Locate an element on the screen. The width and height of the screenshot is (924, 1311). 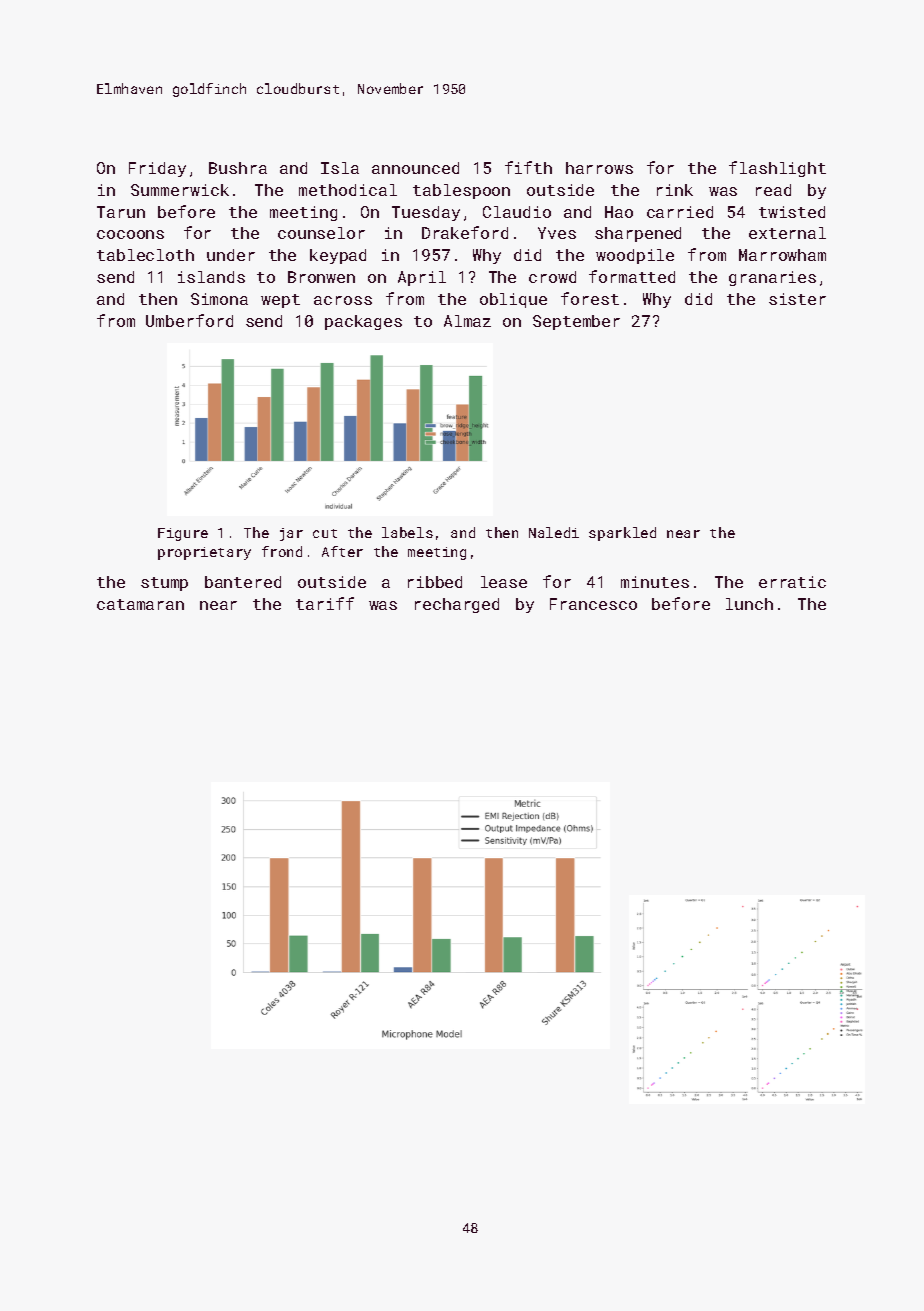
Naledi is located at coordinates (554, 532).
